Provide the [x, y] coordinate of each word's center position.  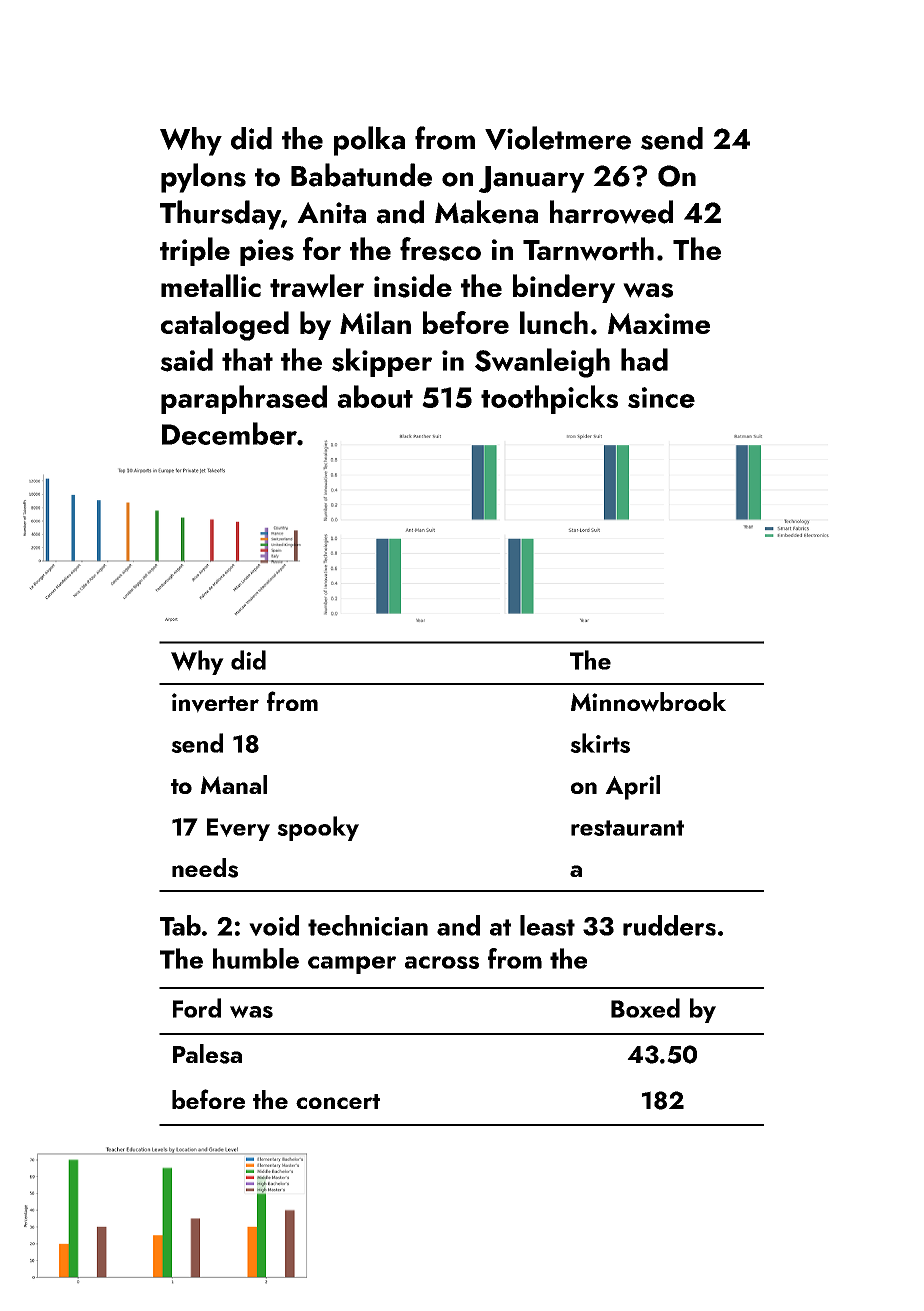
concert [338, 1101]
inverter [215, 703]
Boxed [645, 1008]
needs [205, 868]
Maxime [659, 323]
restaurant [627, 828]
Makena [486, 212]
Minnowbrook [648, 702]
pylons [203, 178]
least [547, 925]
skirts [600, 743]
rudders [669, 925]
